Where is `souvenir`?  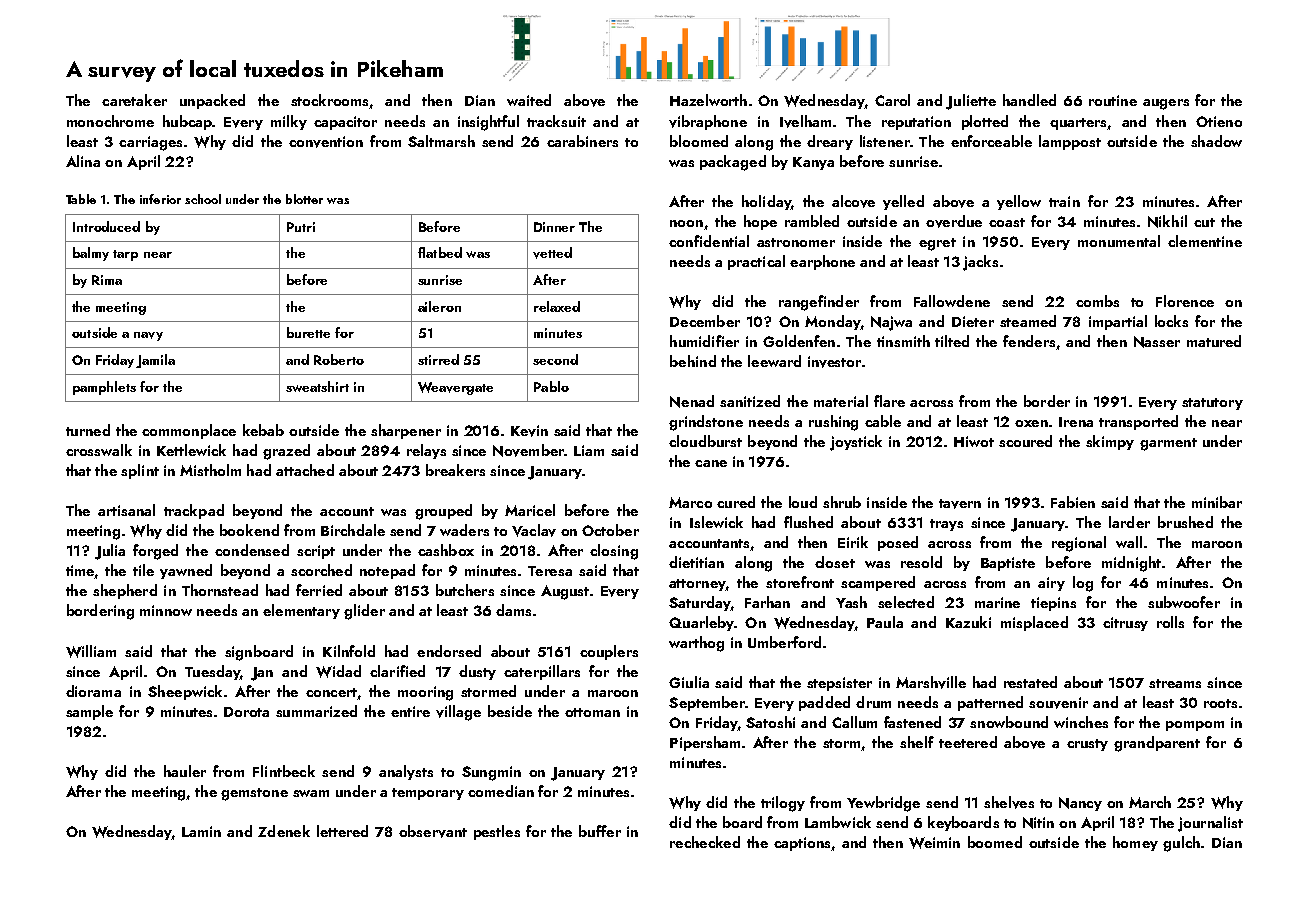
souvenir is located at coordinates (1058, 703).
